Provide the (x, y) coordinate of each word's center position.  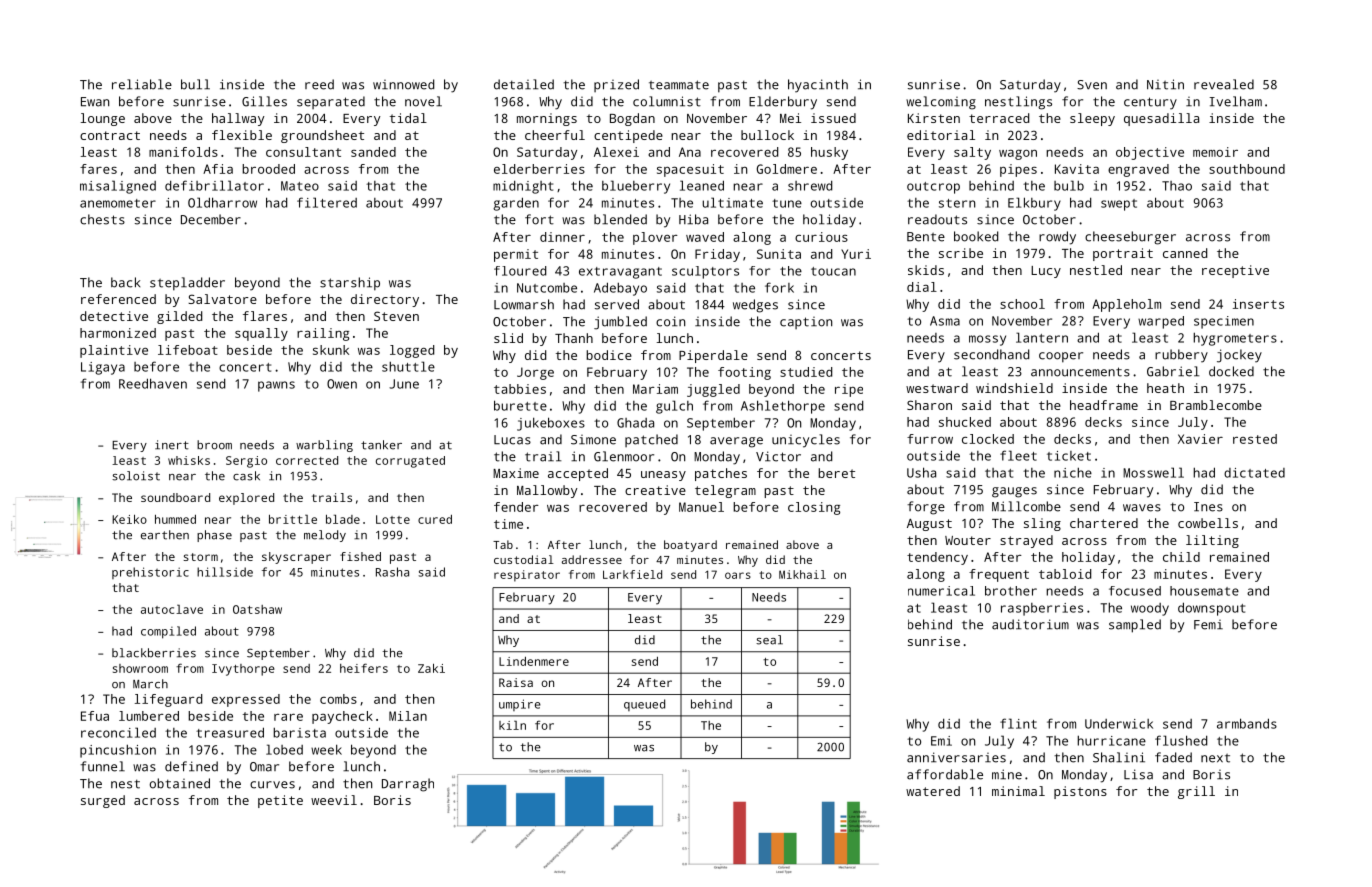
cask (246, 476)
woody (1150, 609)
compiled (168, 632)
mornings (547, 119)
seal (769, 640)
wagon (1018, 154)
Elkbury (1034, 204)
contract (110, 135)
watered (933, 791)
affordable (945, 774)
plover (655, 238)
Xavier (1200, 439)
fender (516, 507)
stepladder (187, 284)
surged (103, 801)
